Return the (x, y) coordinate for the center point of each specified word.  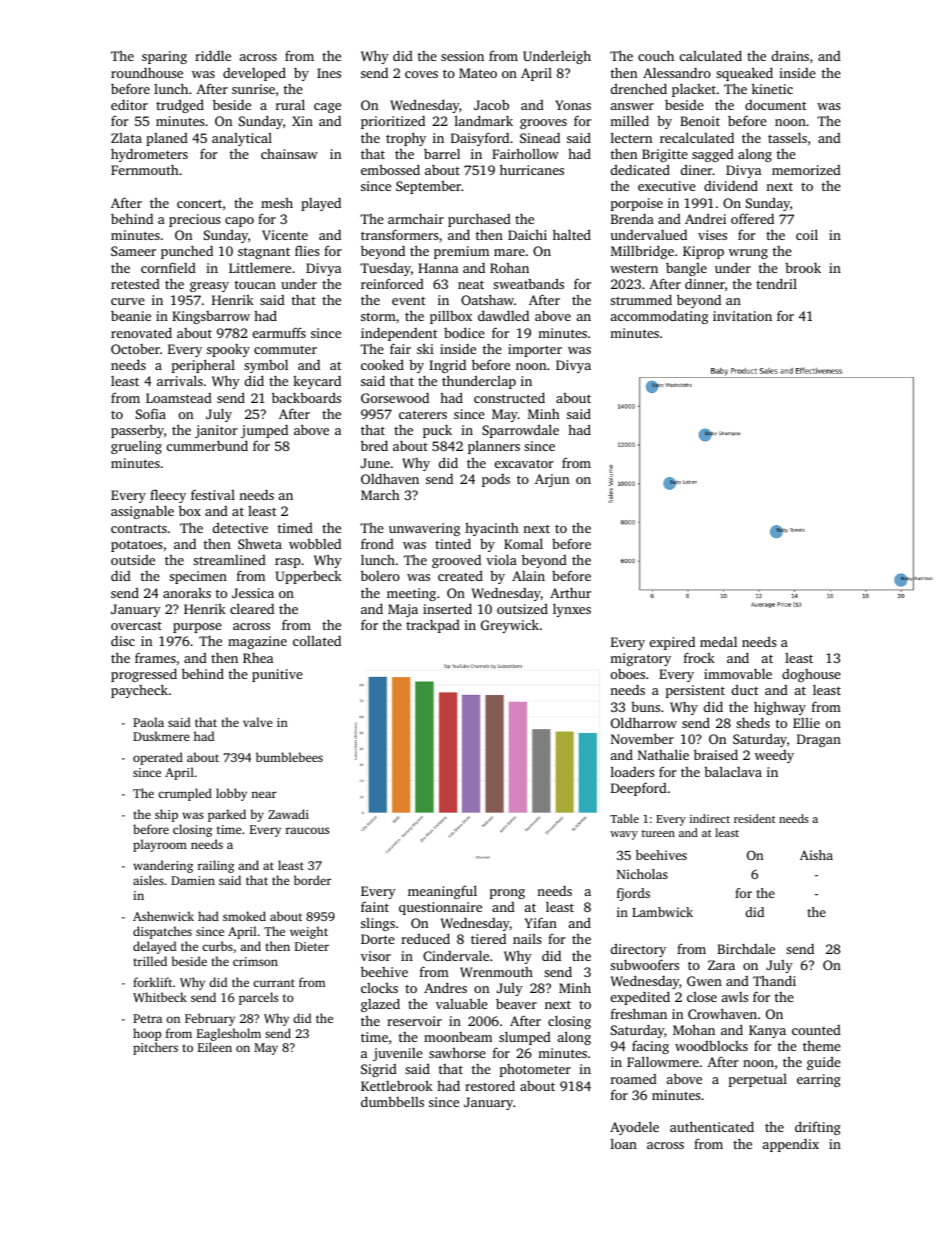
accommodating (659, 317)
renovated (141, 332)
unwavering (424, 529)
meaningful (442, 892)
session (462, 56)
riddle (213, 55)
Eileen (215, 1047)
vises (712, 235)
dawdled (503, 315)
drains (790, 55)
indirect (710, 818)
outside (133, 560)
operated (158, 758)
